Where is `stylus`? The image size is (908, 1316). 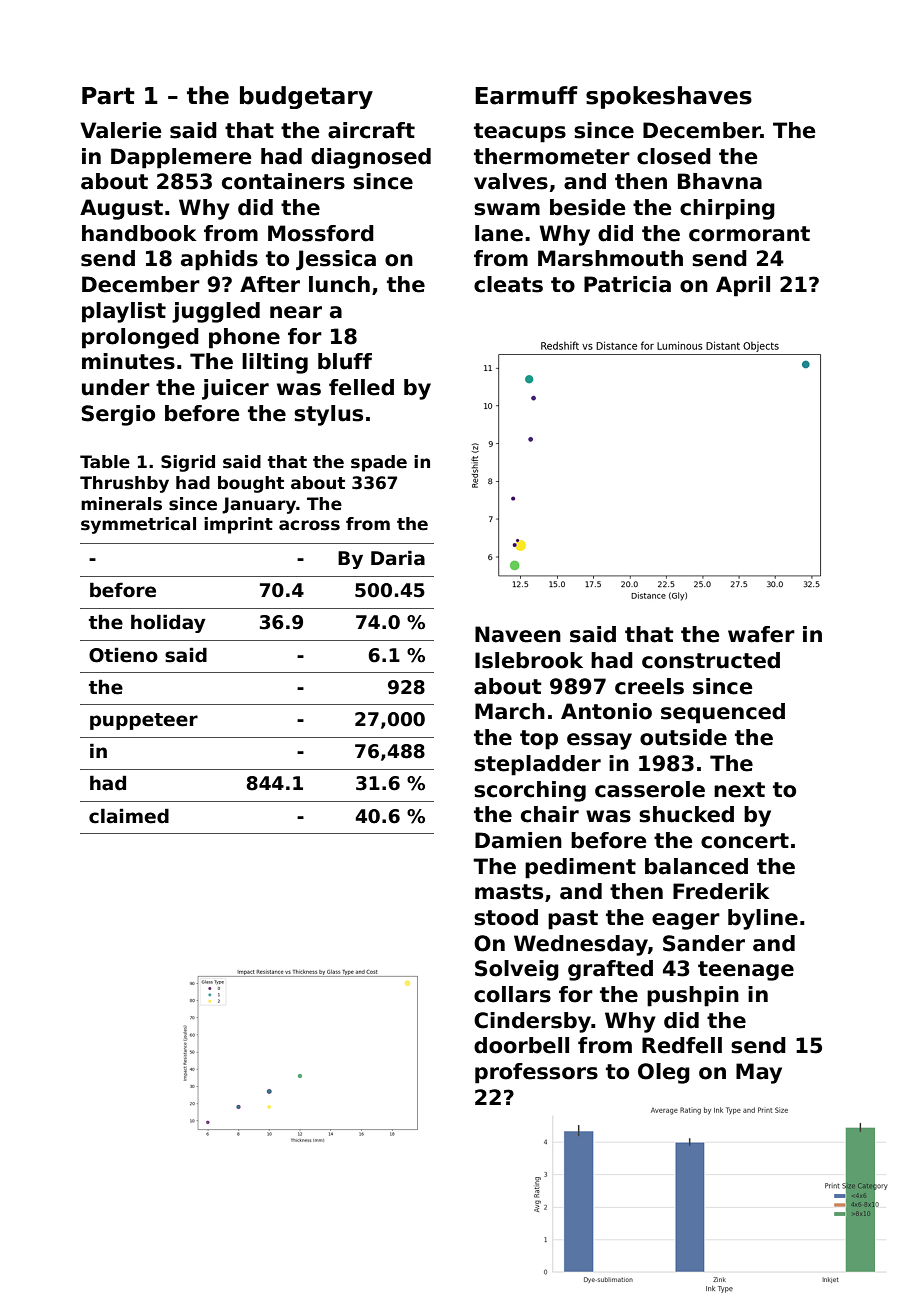
stylus is located at coordinates (328, 415).
